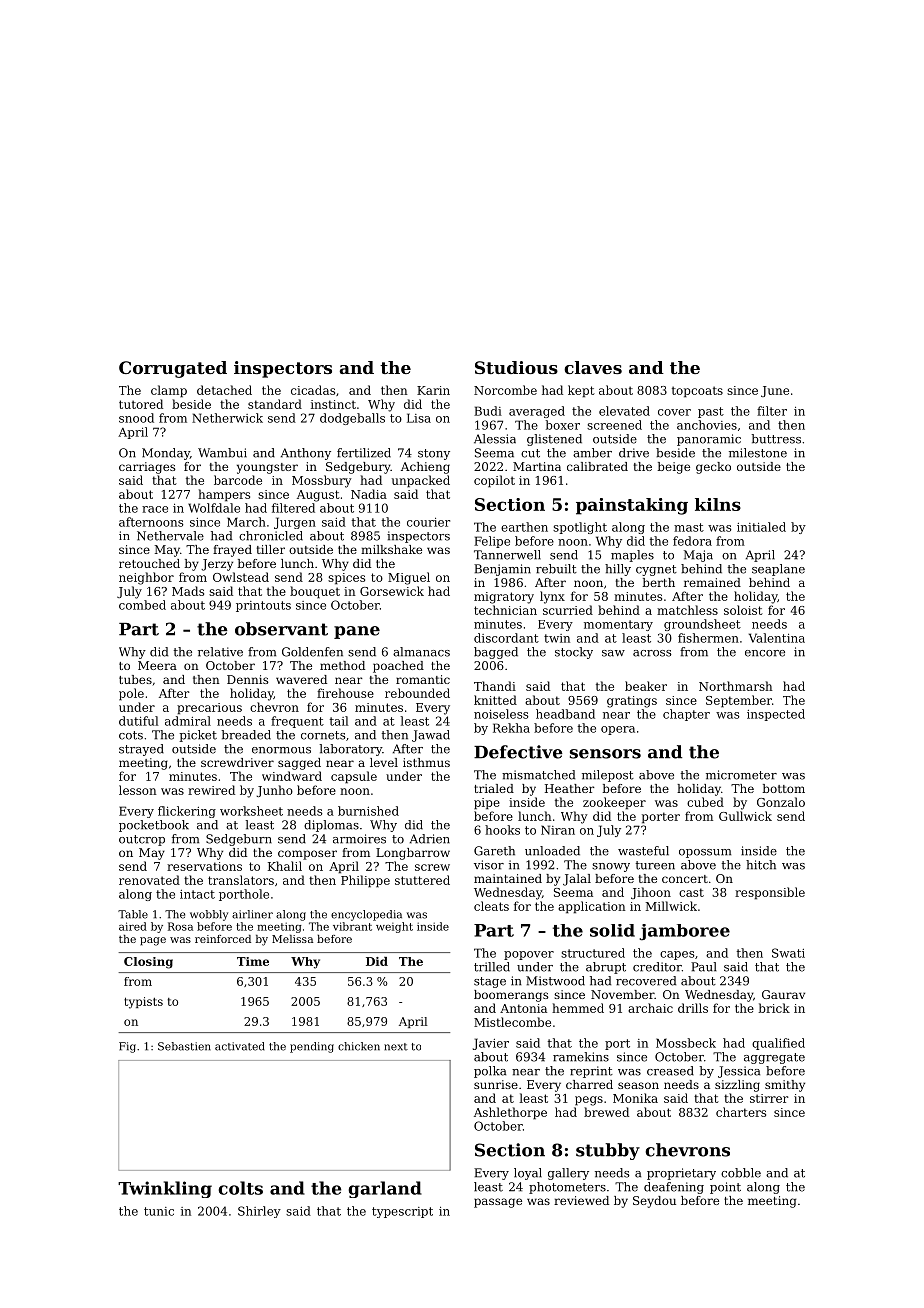 The width and height of the document is (924, 1308). I want to click on renovated, so click(149, 880).
